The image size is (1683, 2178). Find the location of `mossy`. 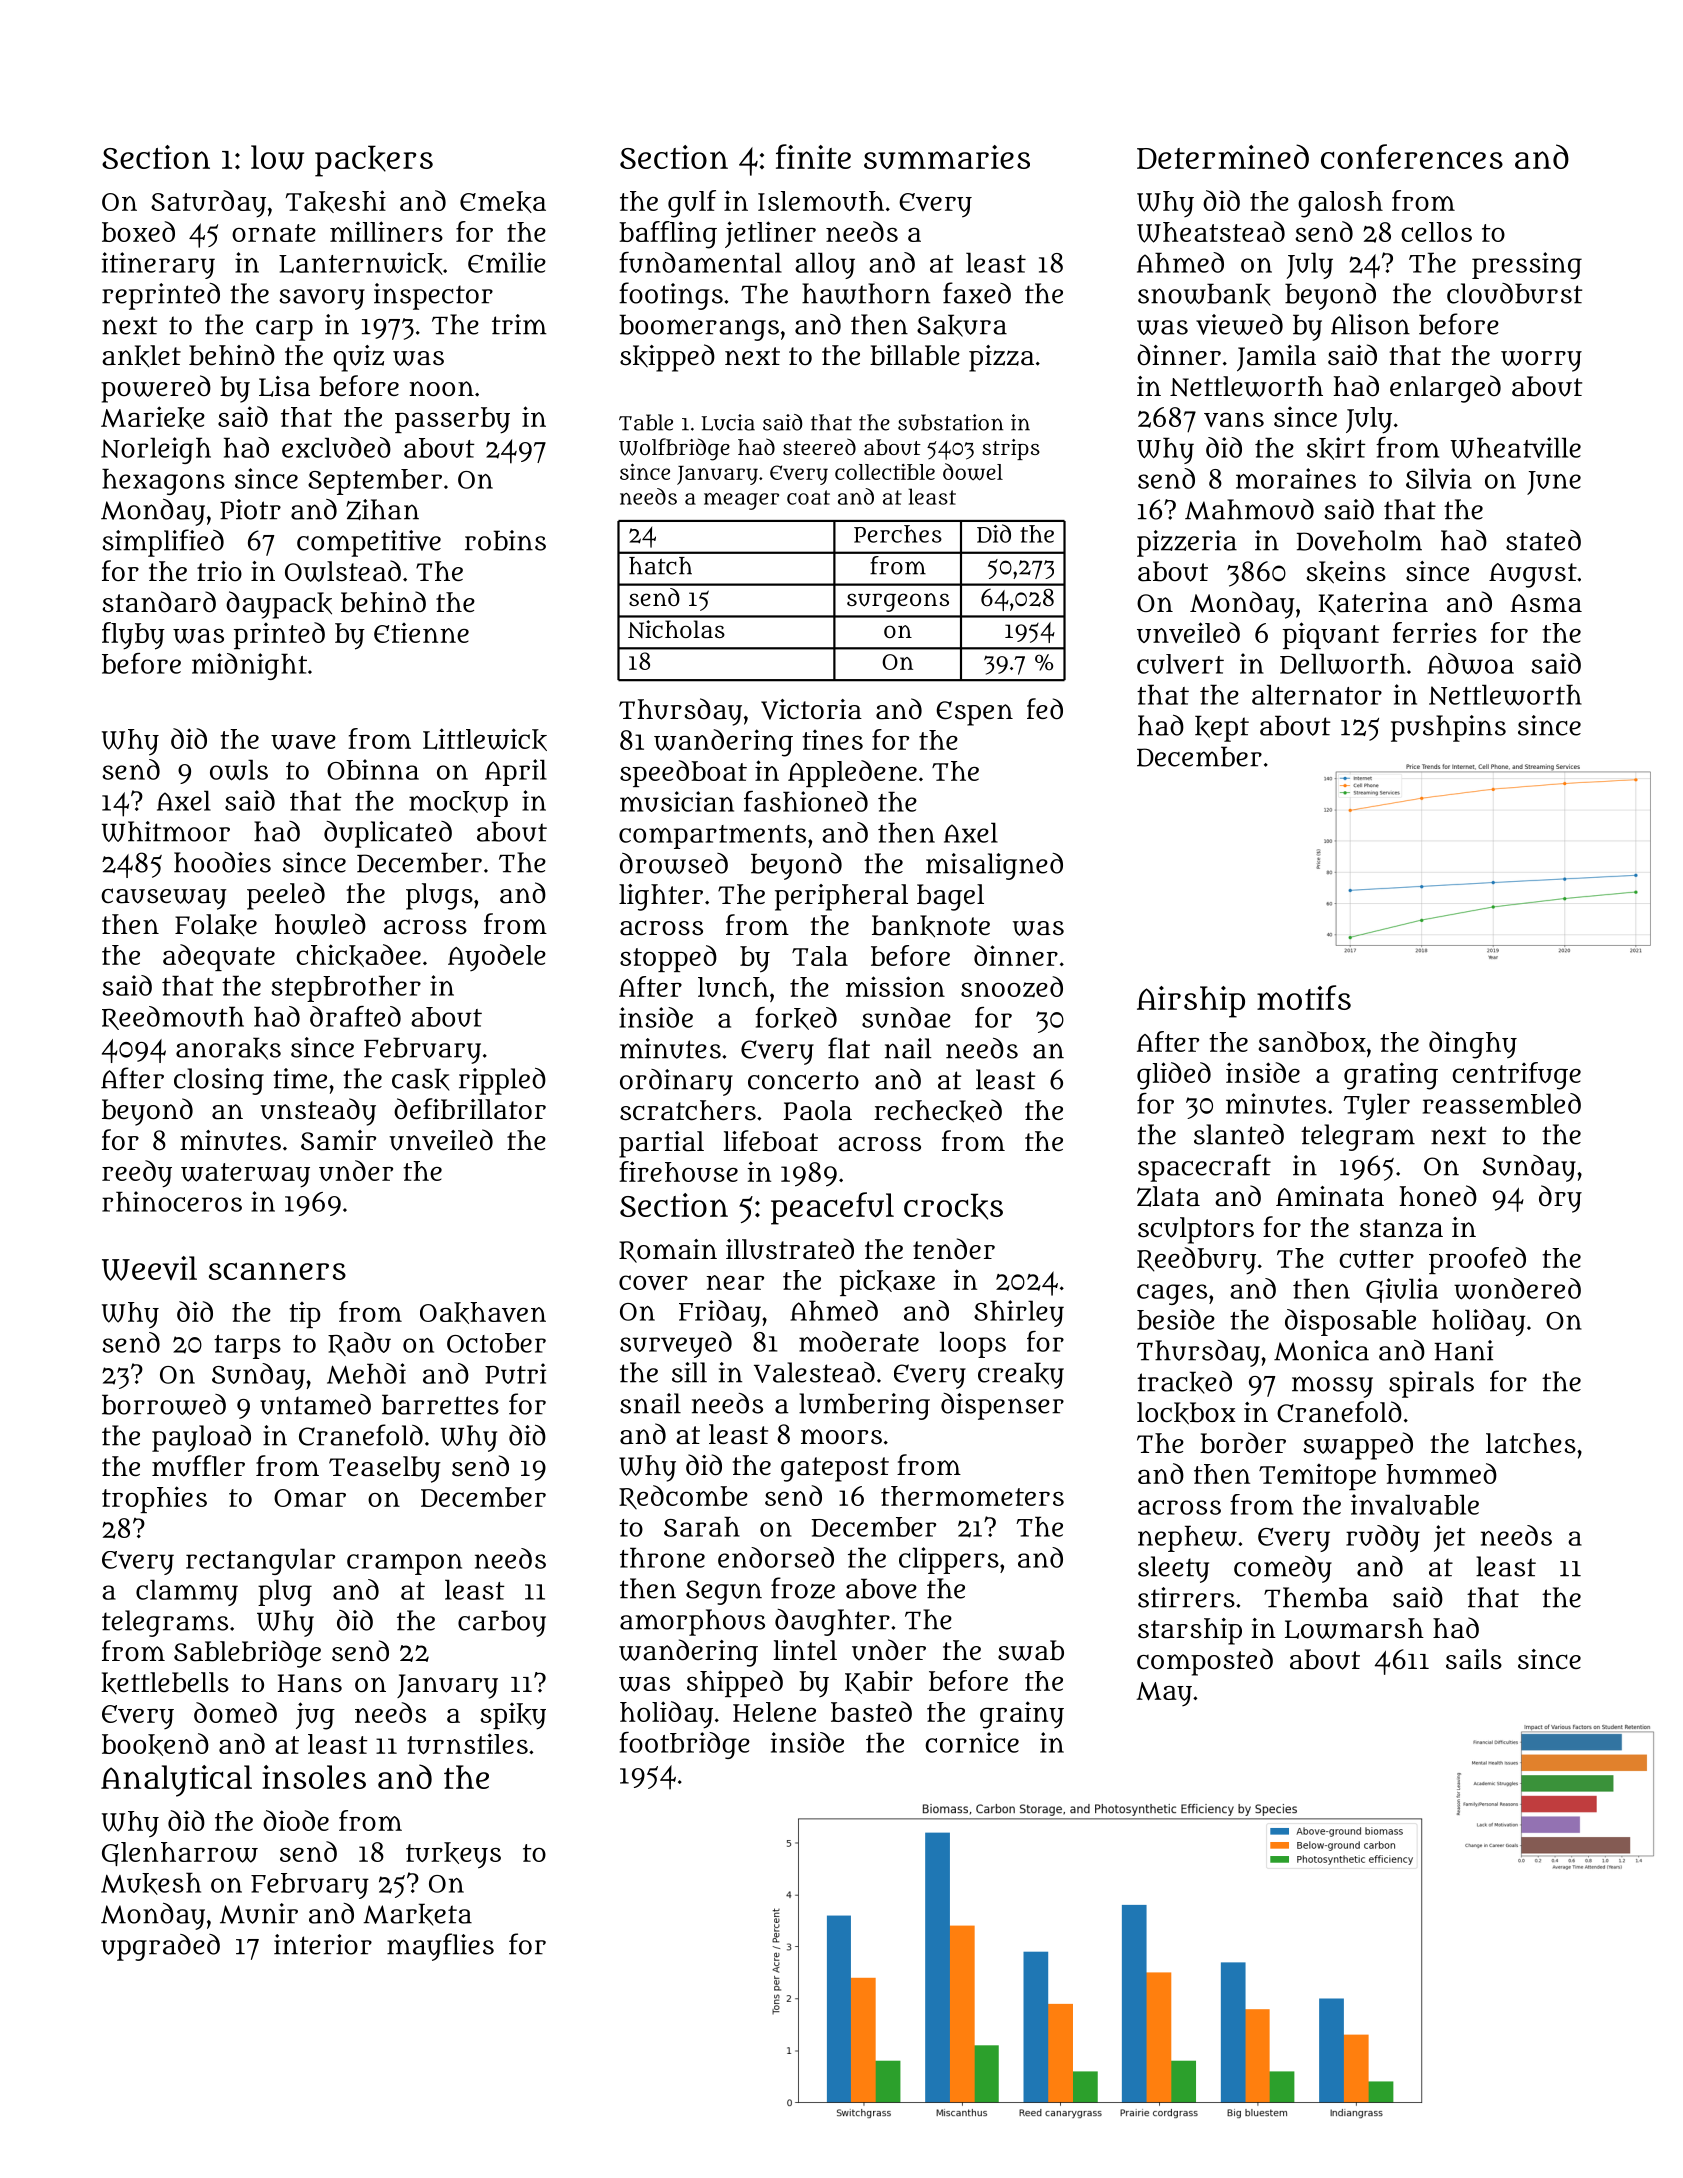

mossy is located at coordinates (1332, 1387).
